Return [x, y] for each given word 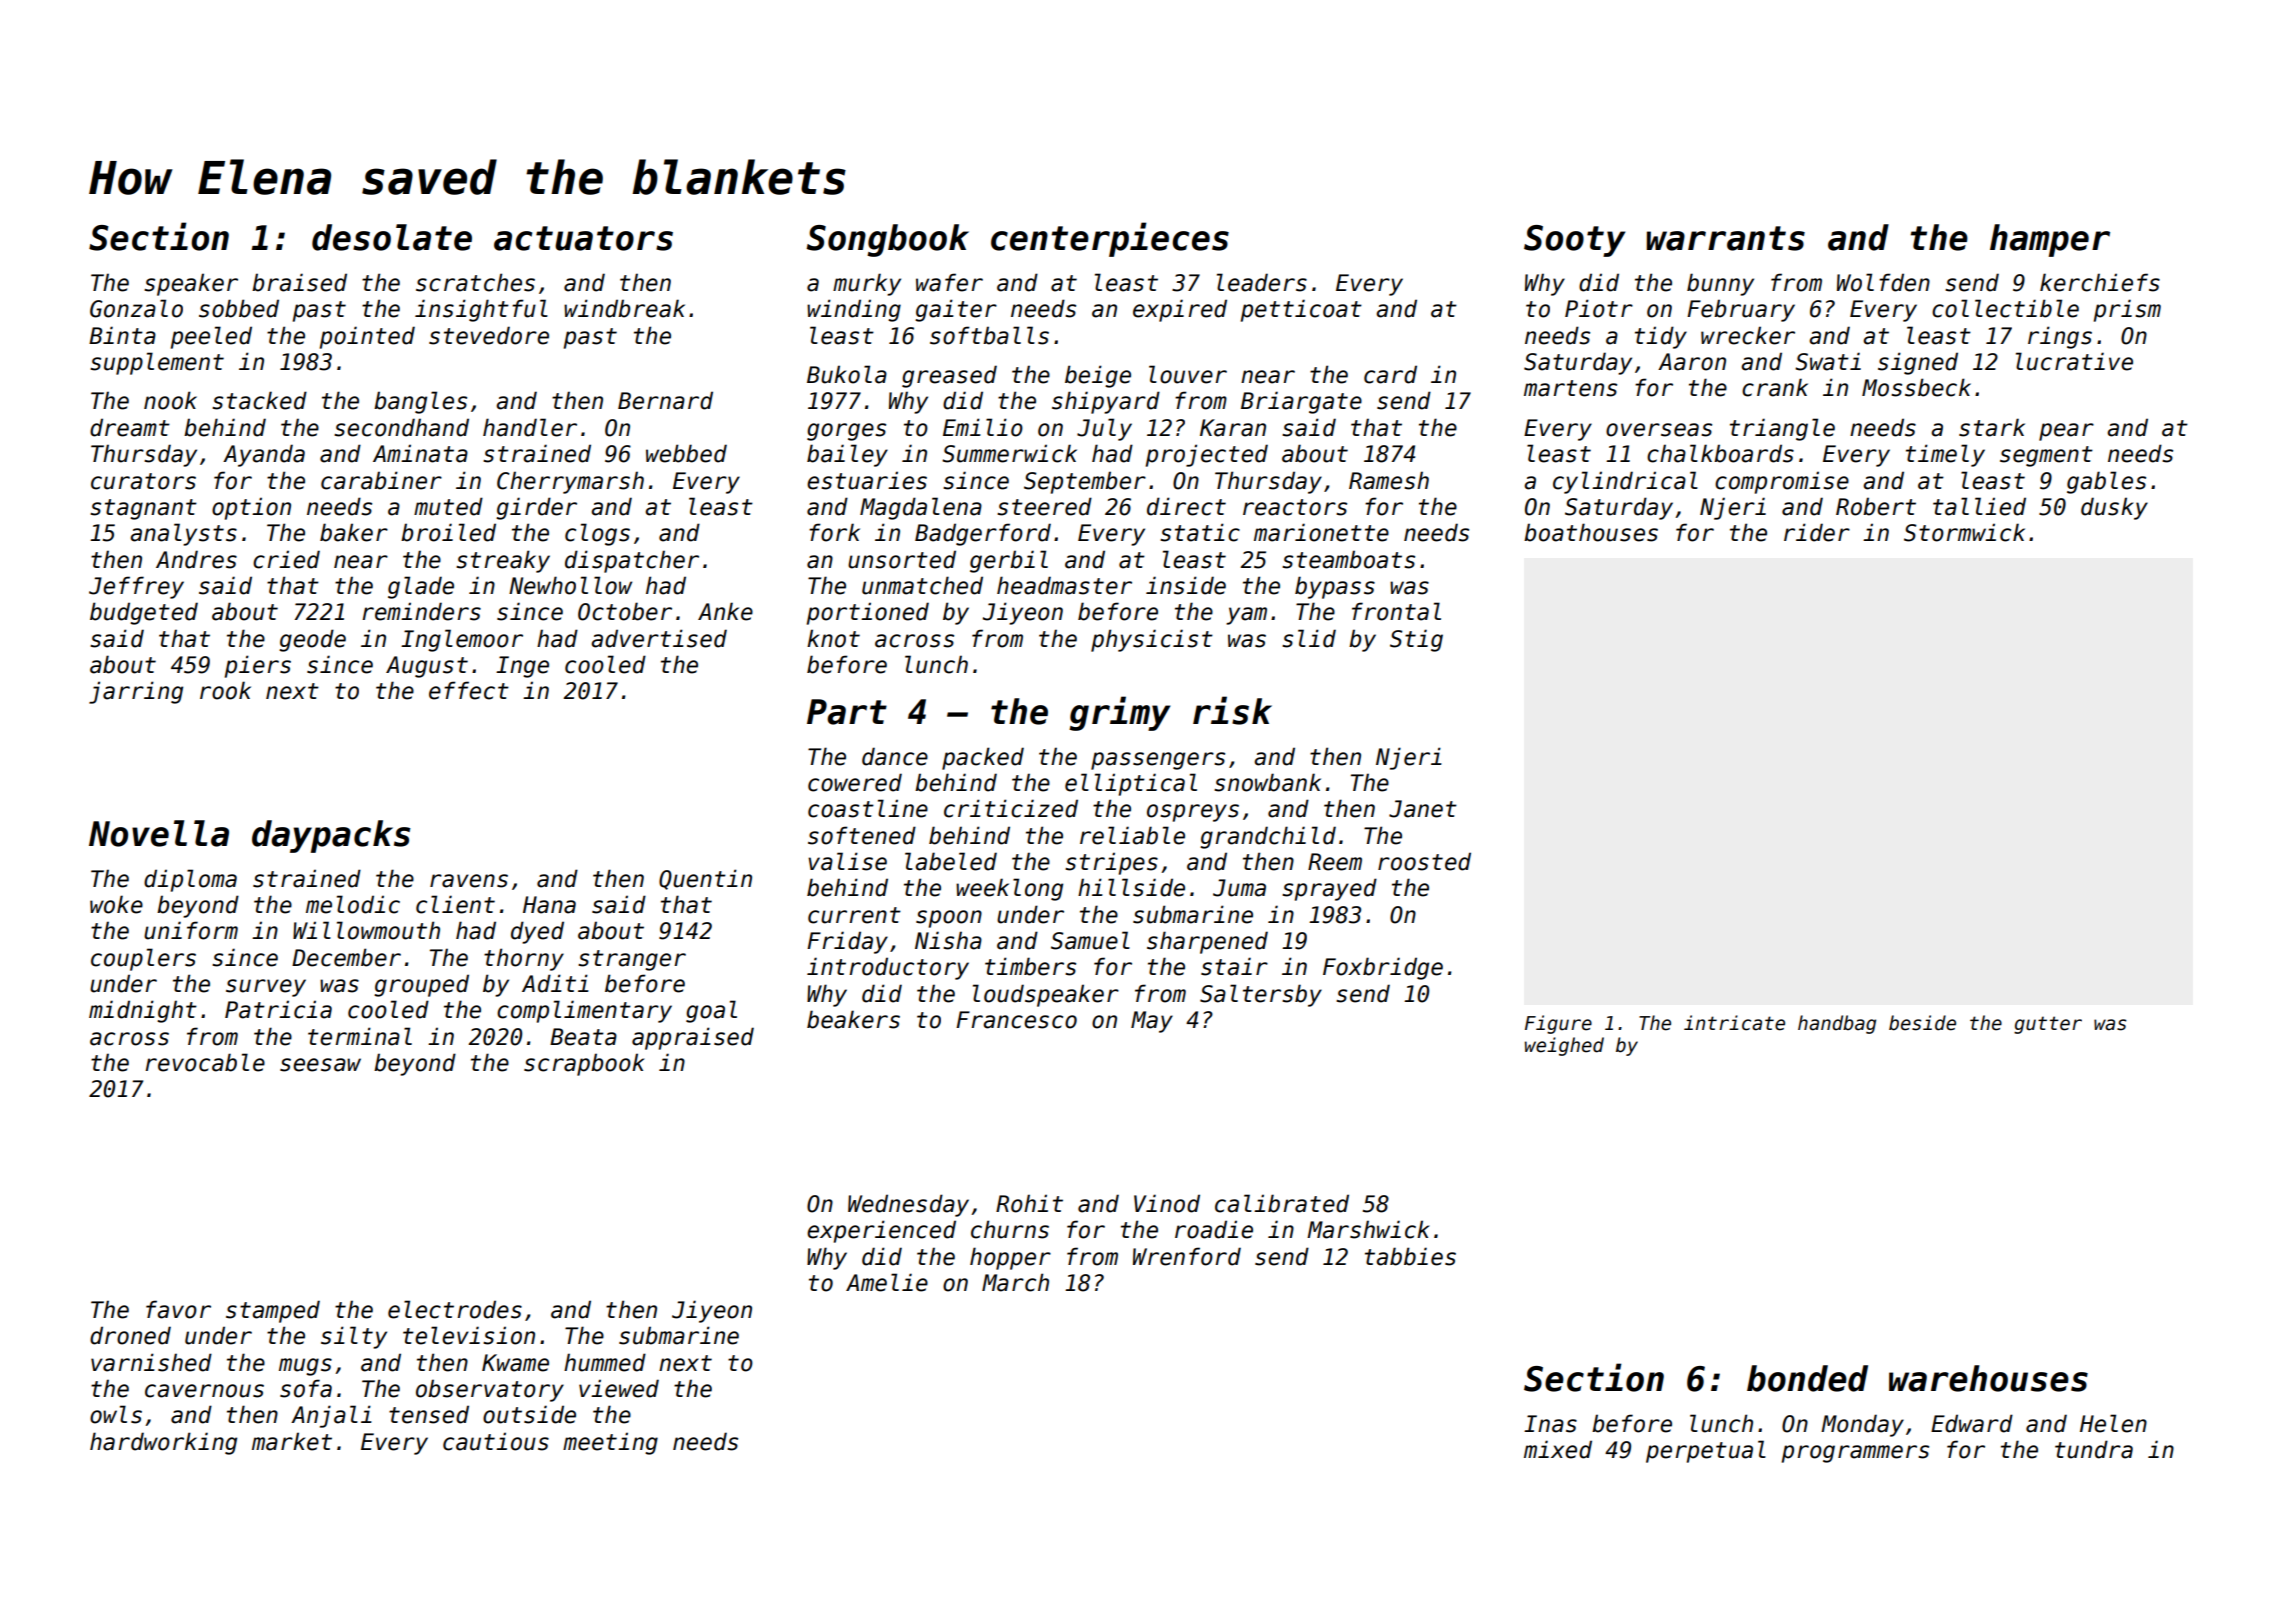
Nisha [948, 940]
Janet [1423, 809]
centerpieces [1110, 239]
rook [225, 690]
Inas [1550, 1424]
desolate [392, 237]
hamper [2050, 240]
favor [178, 1309]
